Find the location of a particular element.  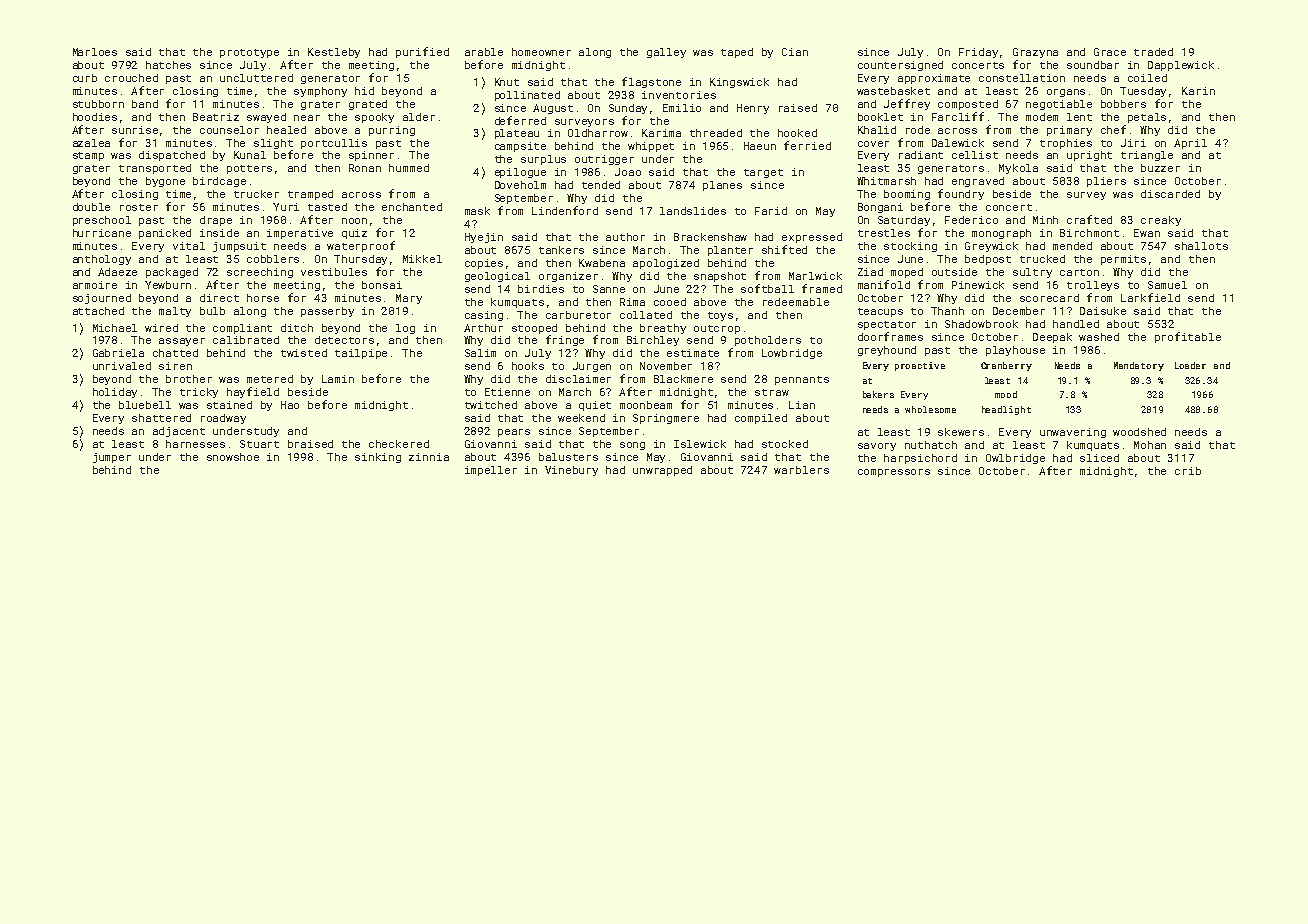

petals is located at coordinates (1147, 118).
